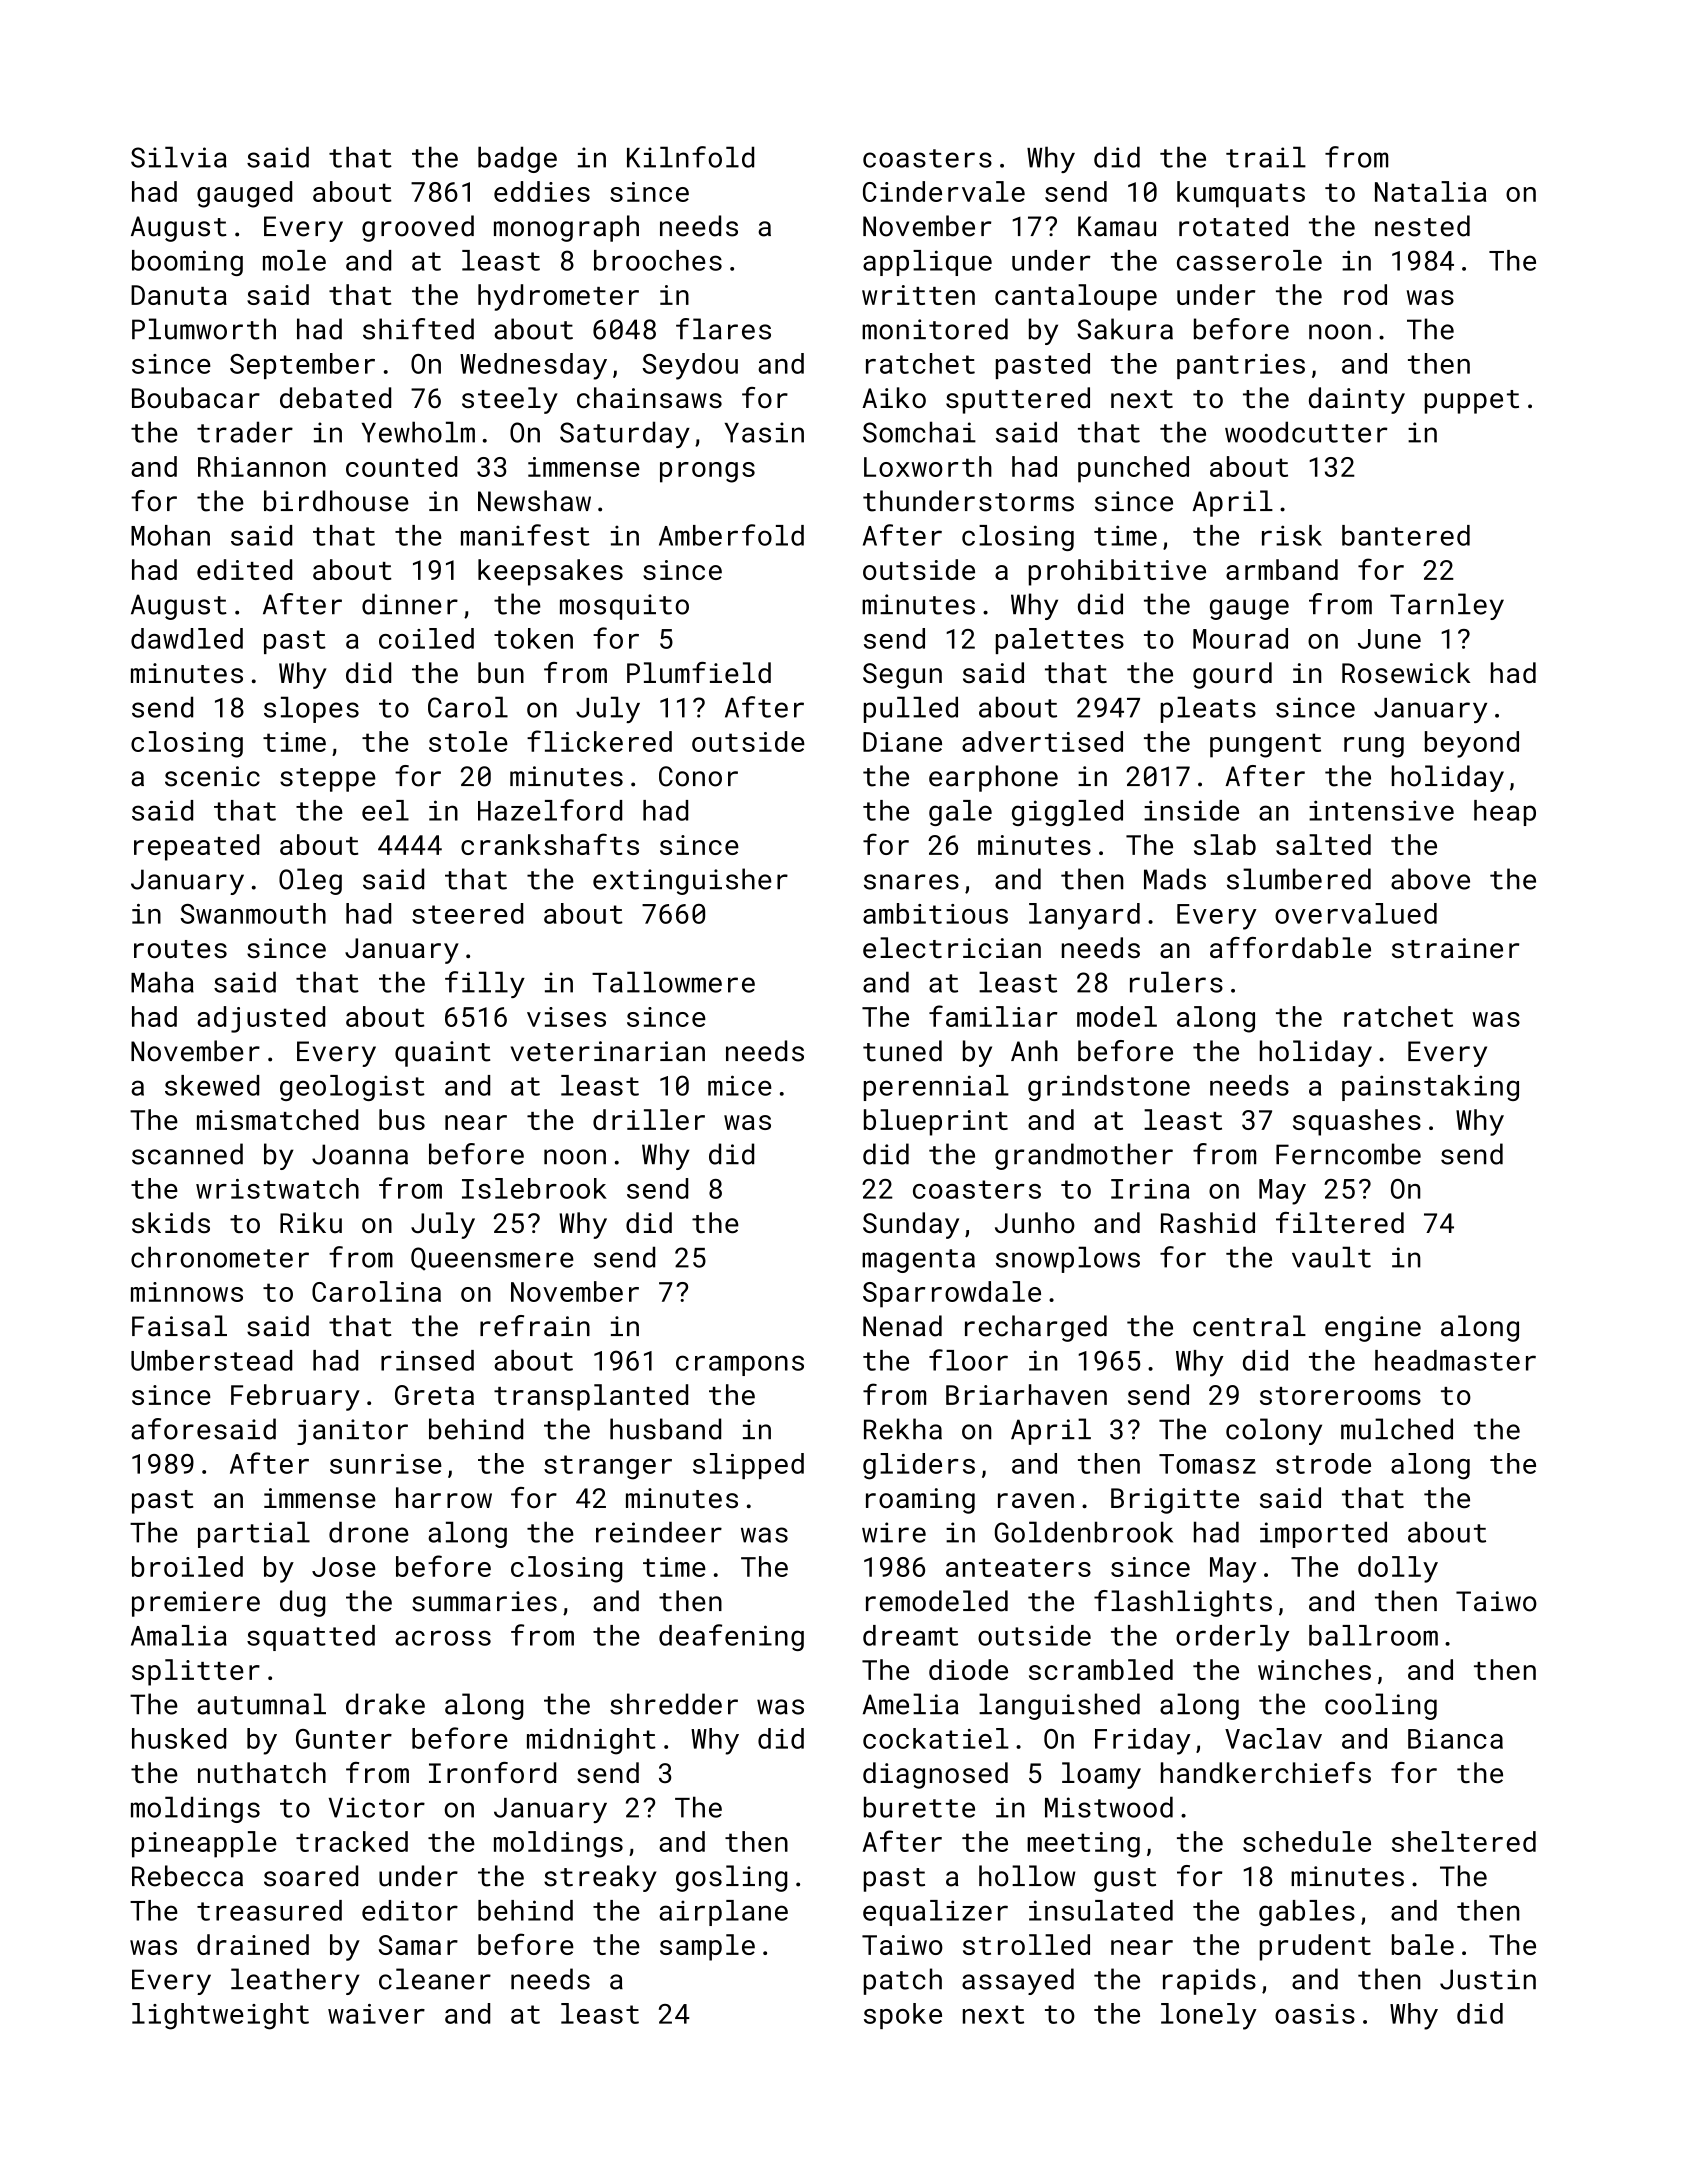  Describe the element at coordinates (944, 191) in the screenshot. I see `Cindervale` at that location.
